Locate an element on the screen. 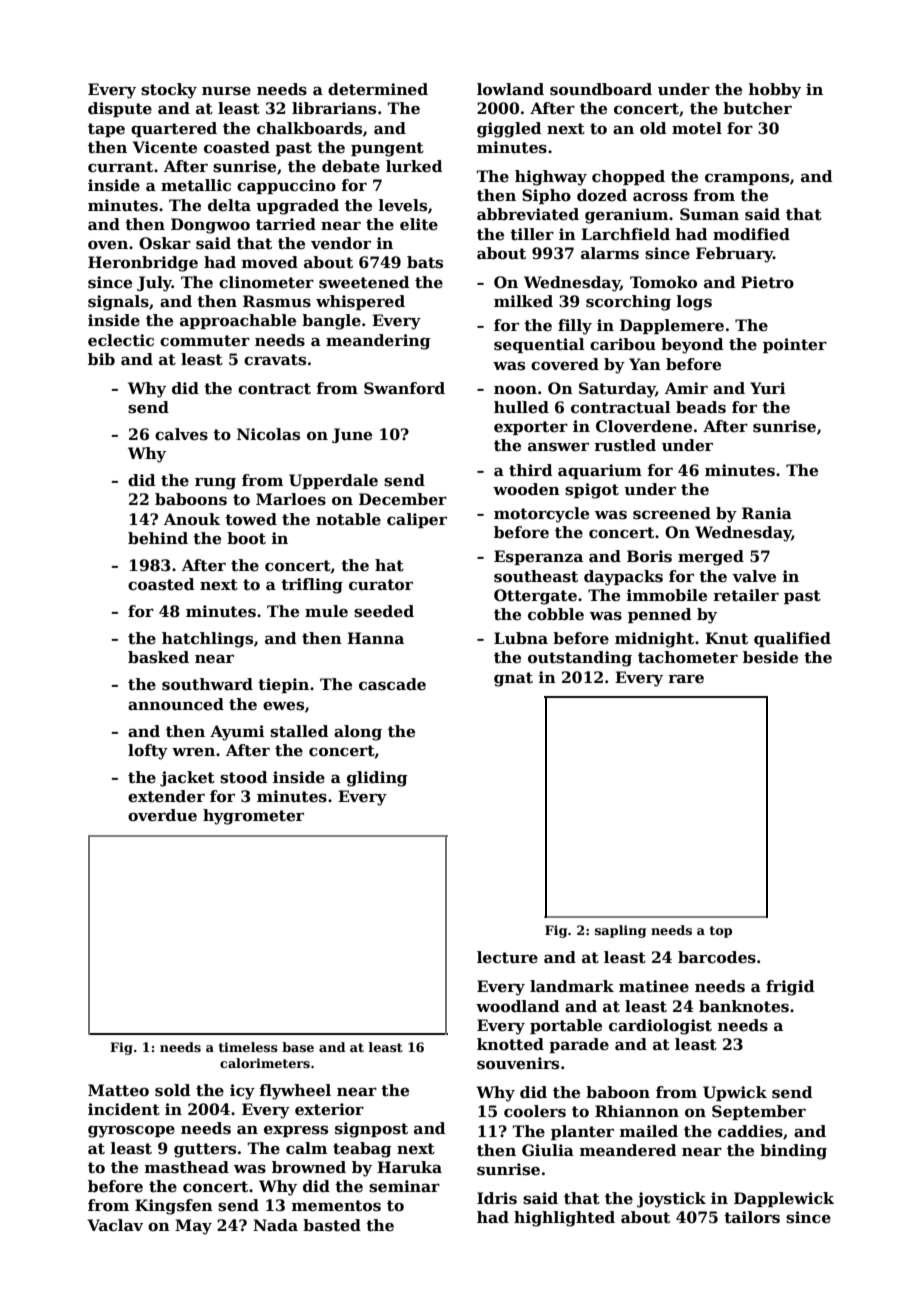 This screenshot has height=1308, width=924. seminar is located at coordinates (404, 1186).
